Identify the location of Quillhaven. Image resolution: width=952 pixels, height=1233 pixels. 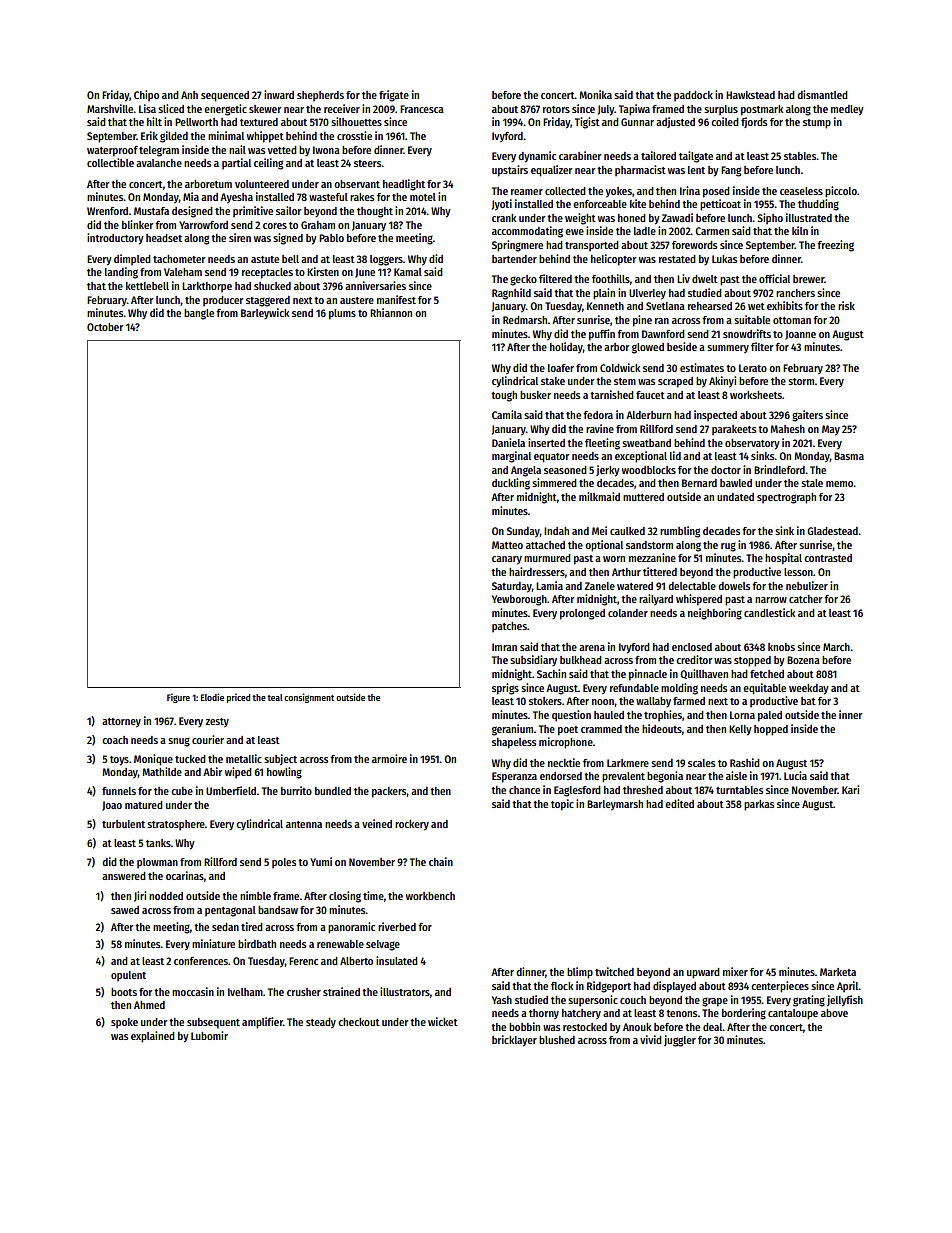
(704, 674).
